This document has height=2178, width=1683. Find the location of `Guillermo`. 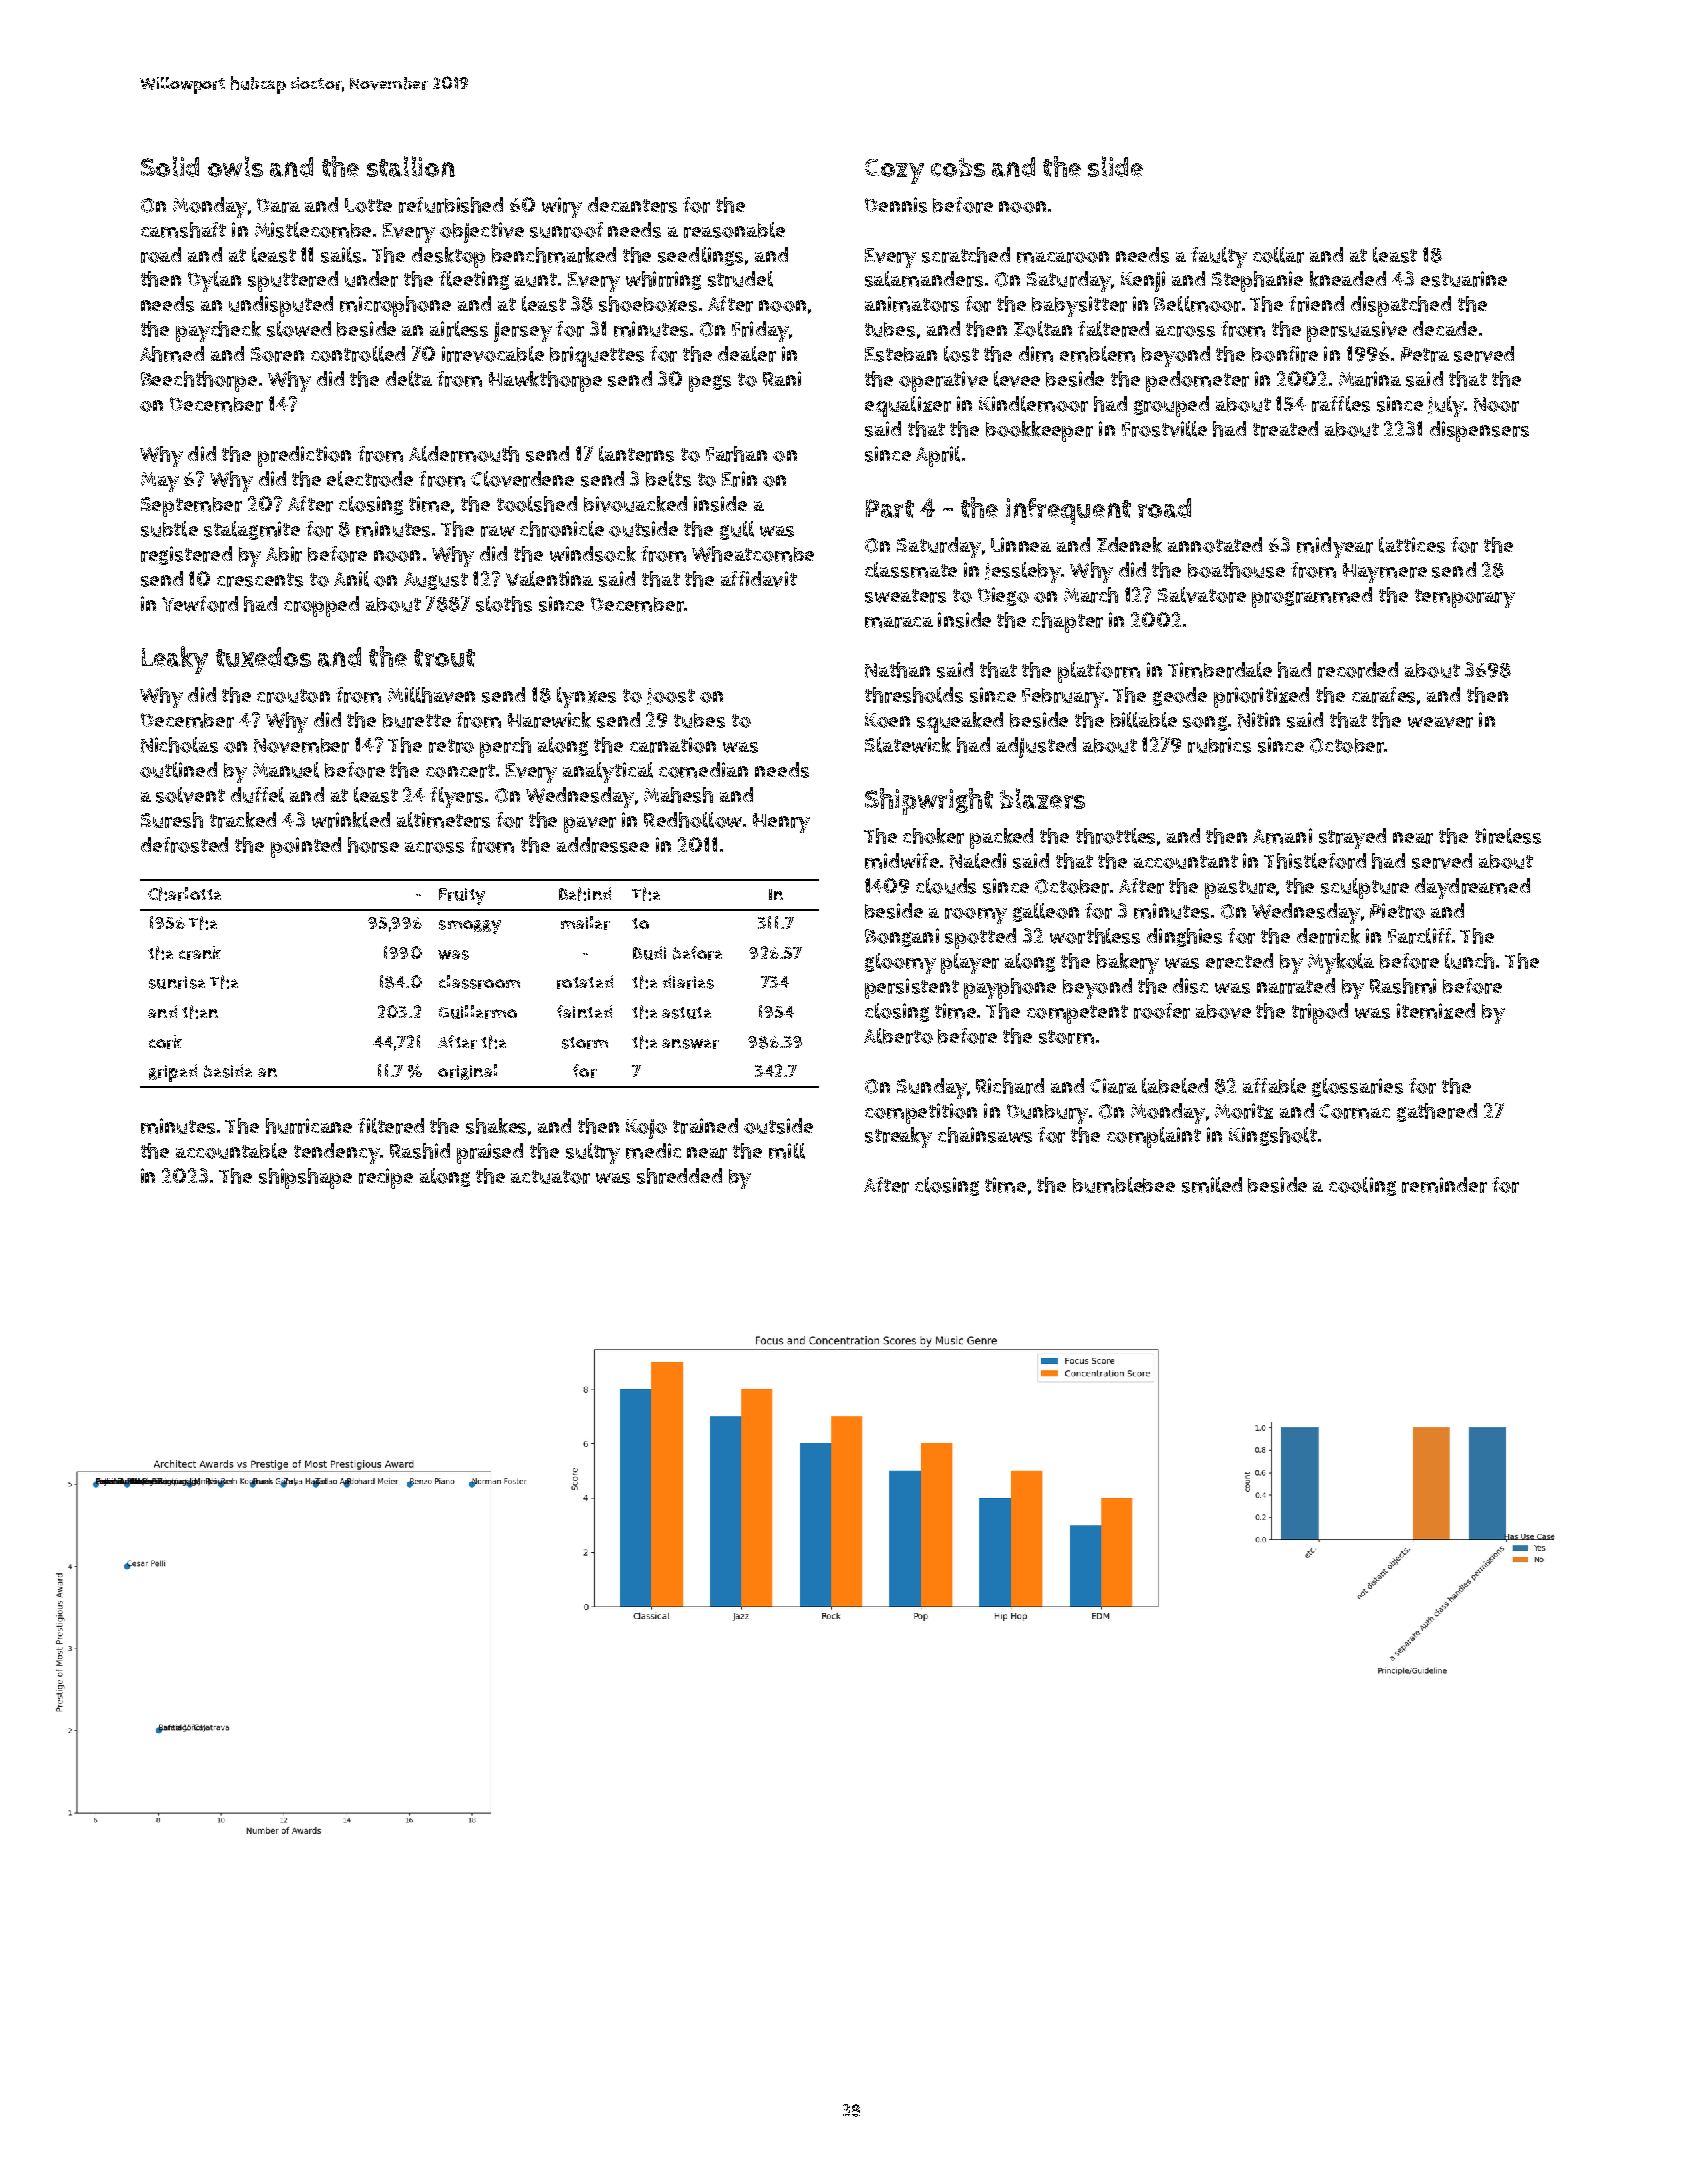

Guillermo is located at coordinates (478, 1012).
